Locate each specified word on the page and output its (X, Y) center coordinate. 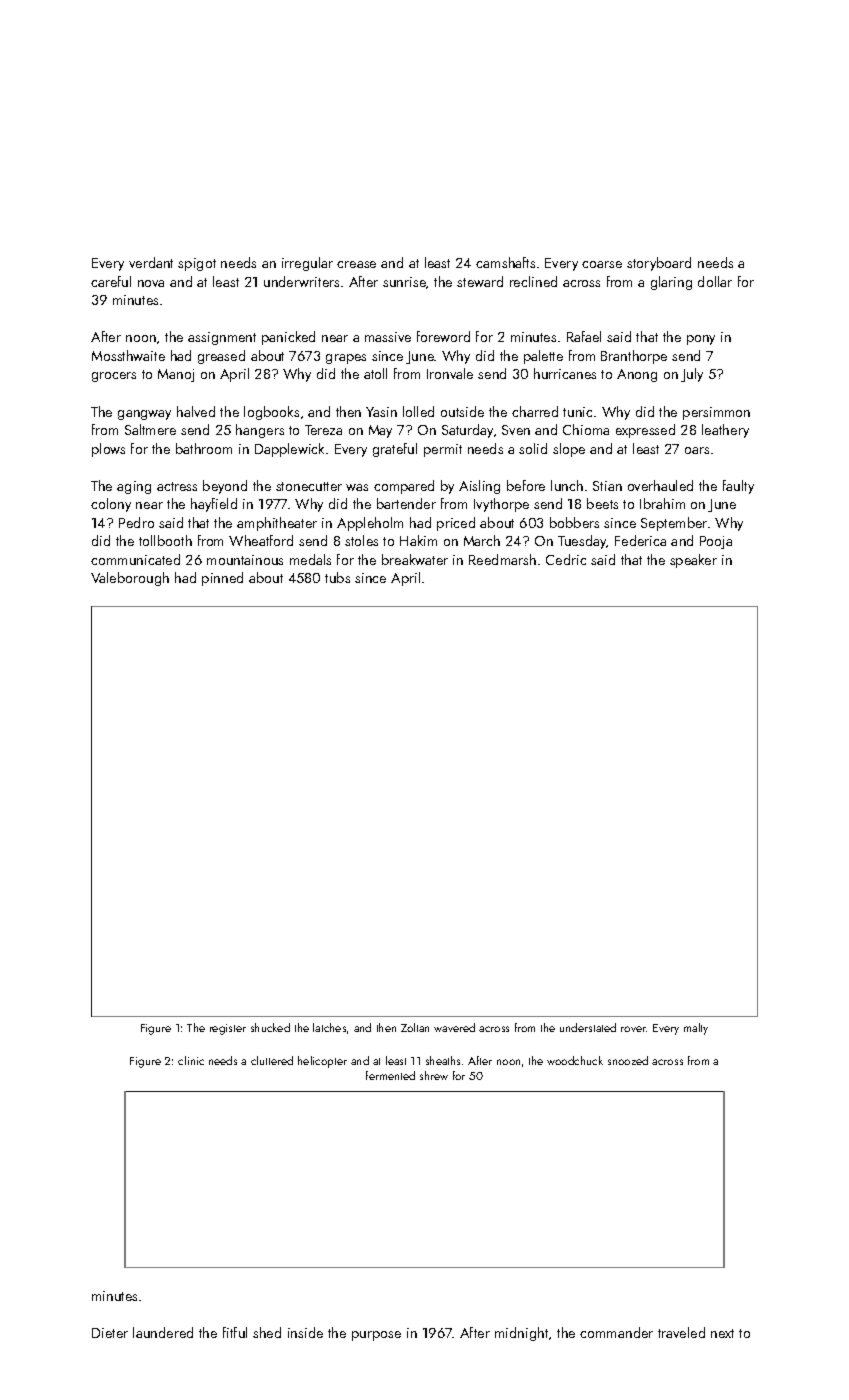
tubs (337, 577)
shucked (270, 1027)
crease (356, 264)
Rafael (584, 336)
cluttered (272, 1060)
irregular (307, 264)
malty (696, 1029)
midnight (521, 1334)
